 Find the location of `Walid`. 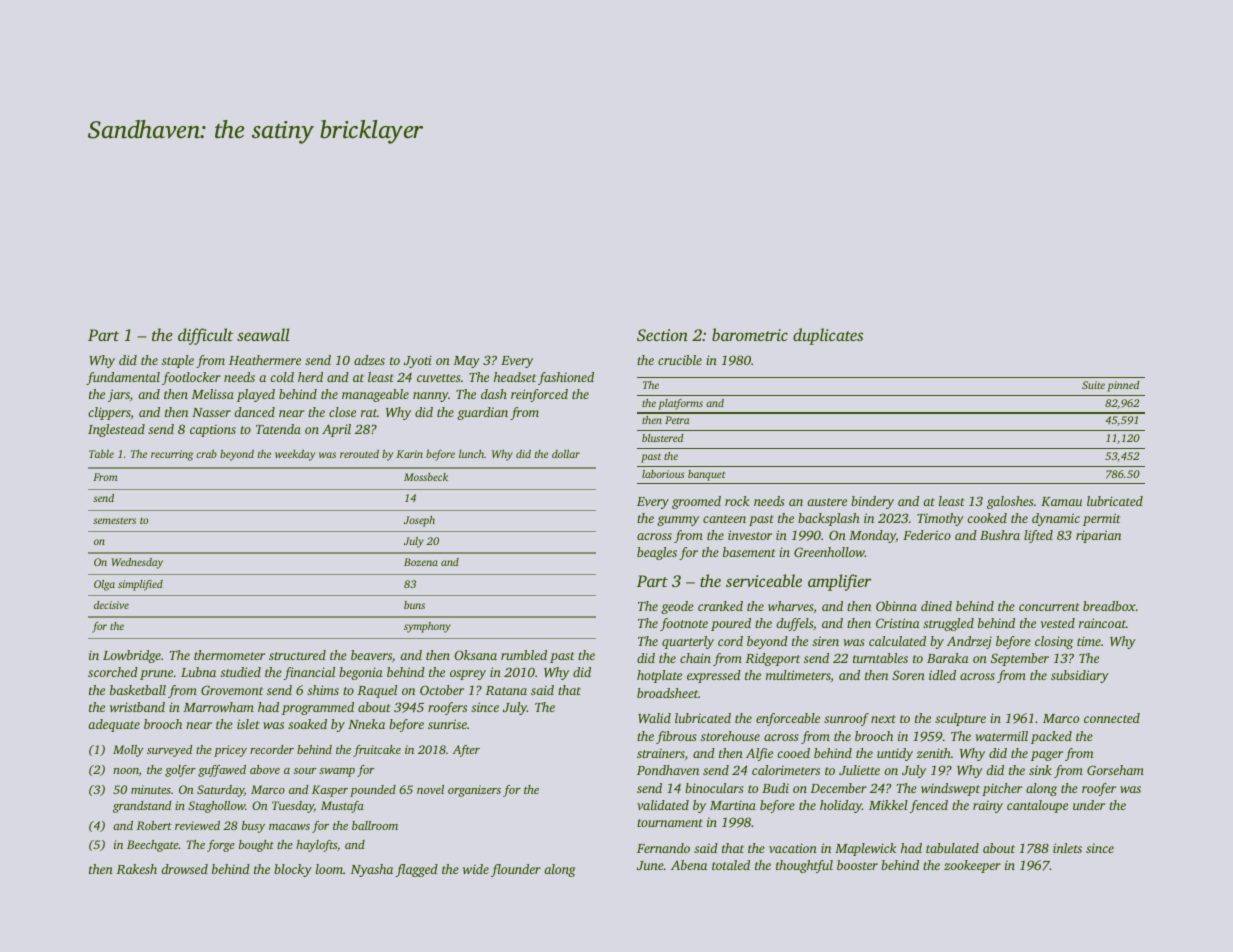

Walid is located at coordinates (654, 718).
